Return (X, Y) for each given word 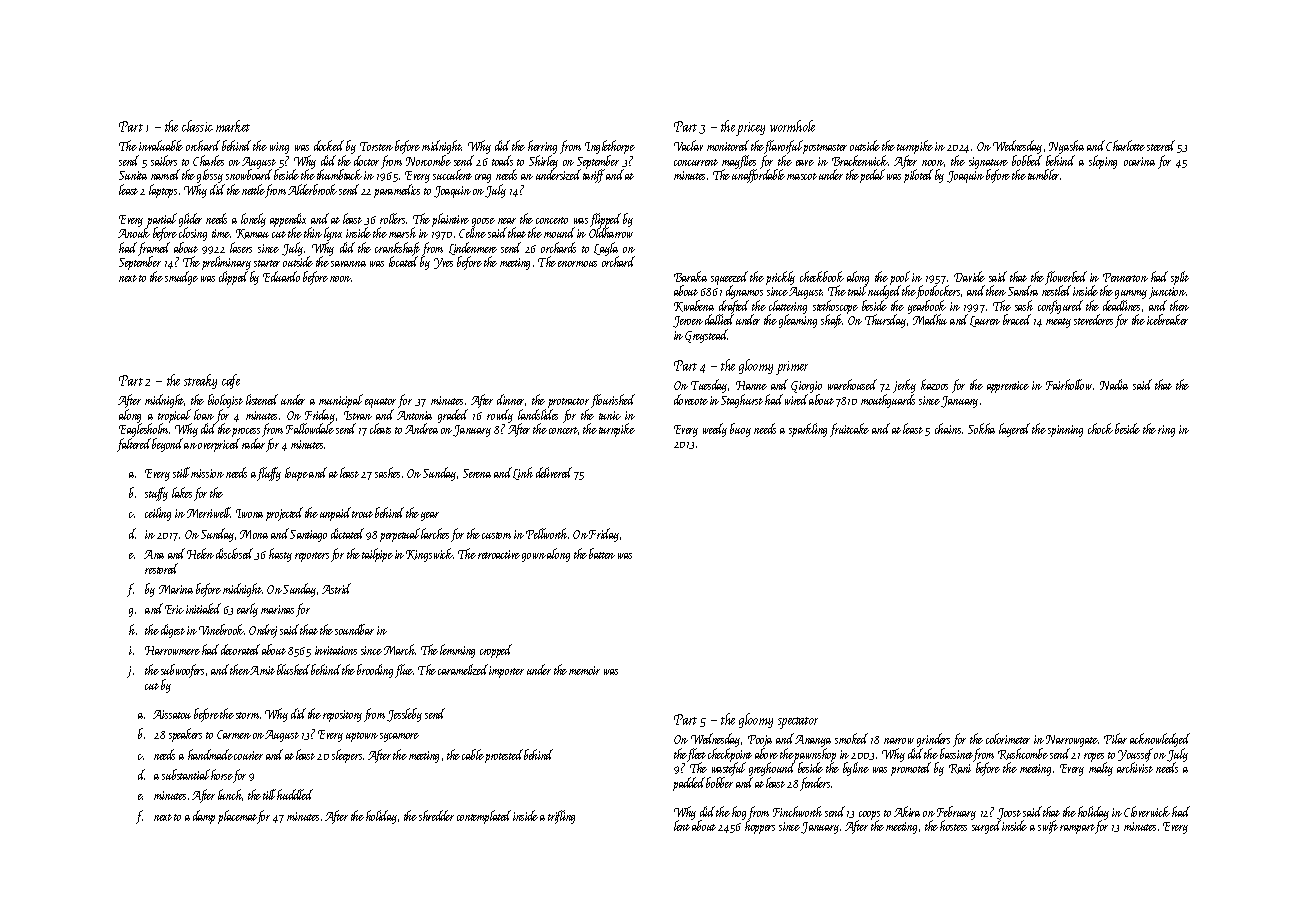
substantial (186, 774)
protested (504, 756)
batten (602, 553)
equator (380, 403)
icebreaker (1167, 319)
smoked (851, 738)
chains (948, 428)
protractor (568, 403)
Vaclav (688, 145)
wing (279, 148)
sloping (1103, 162)
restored (161, 568)
